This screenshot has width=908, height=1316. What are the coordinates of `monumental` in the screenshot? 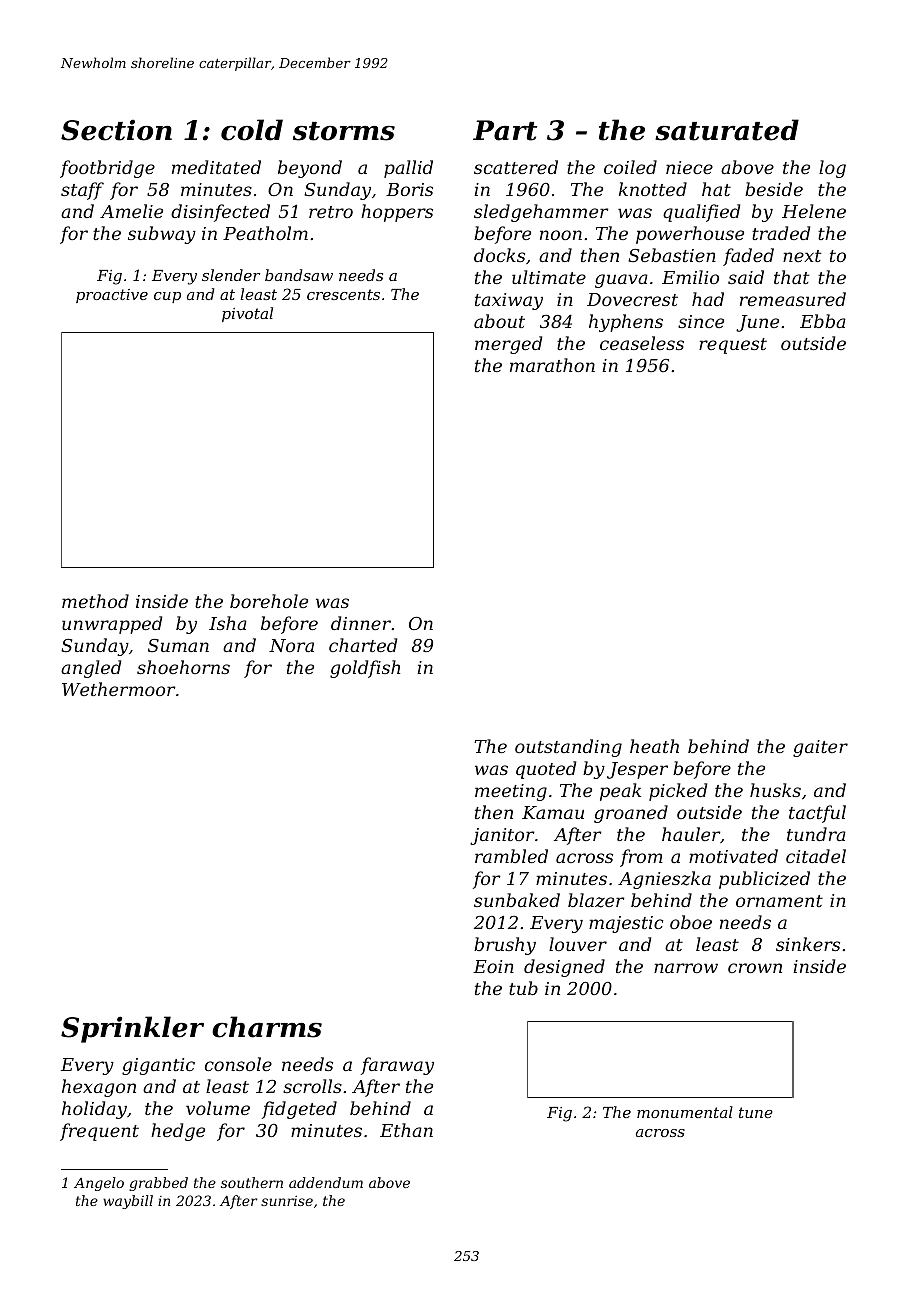 It's located at (685, 1112).
